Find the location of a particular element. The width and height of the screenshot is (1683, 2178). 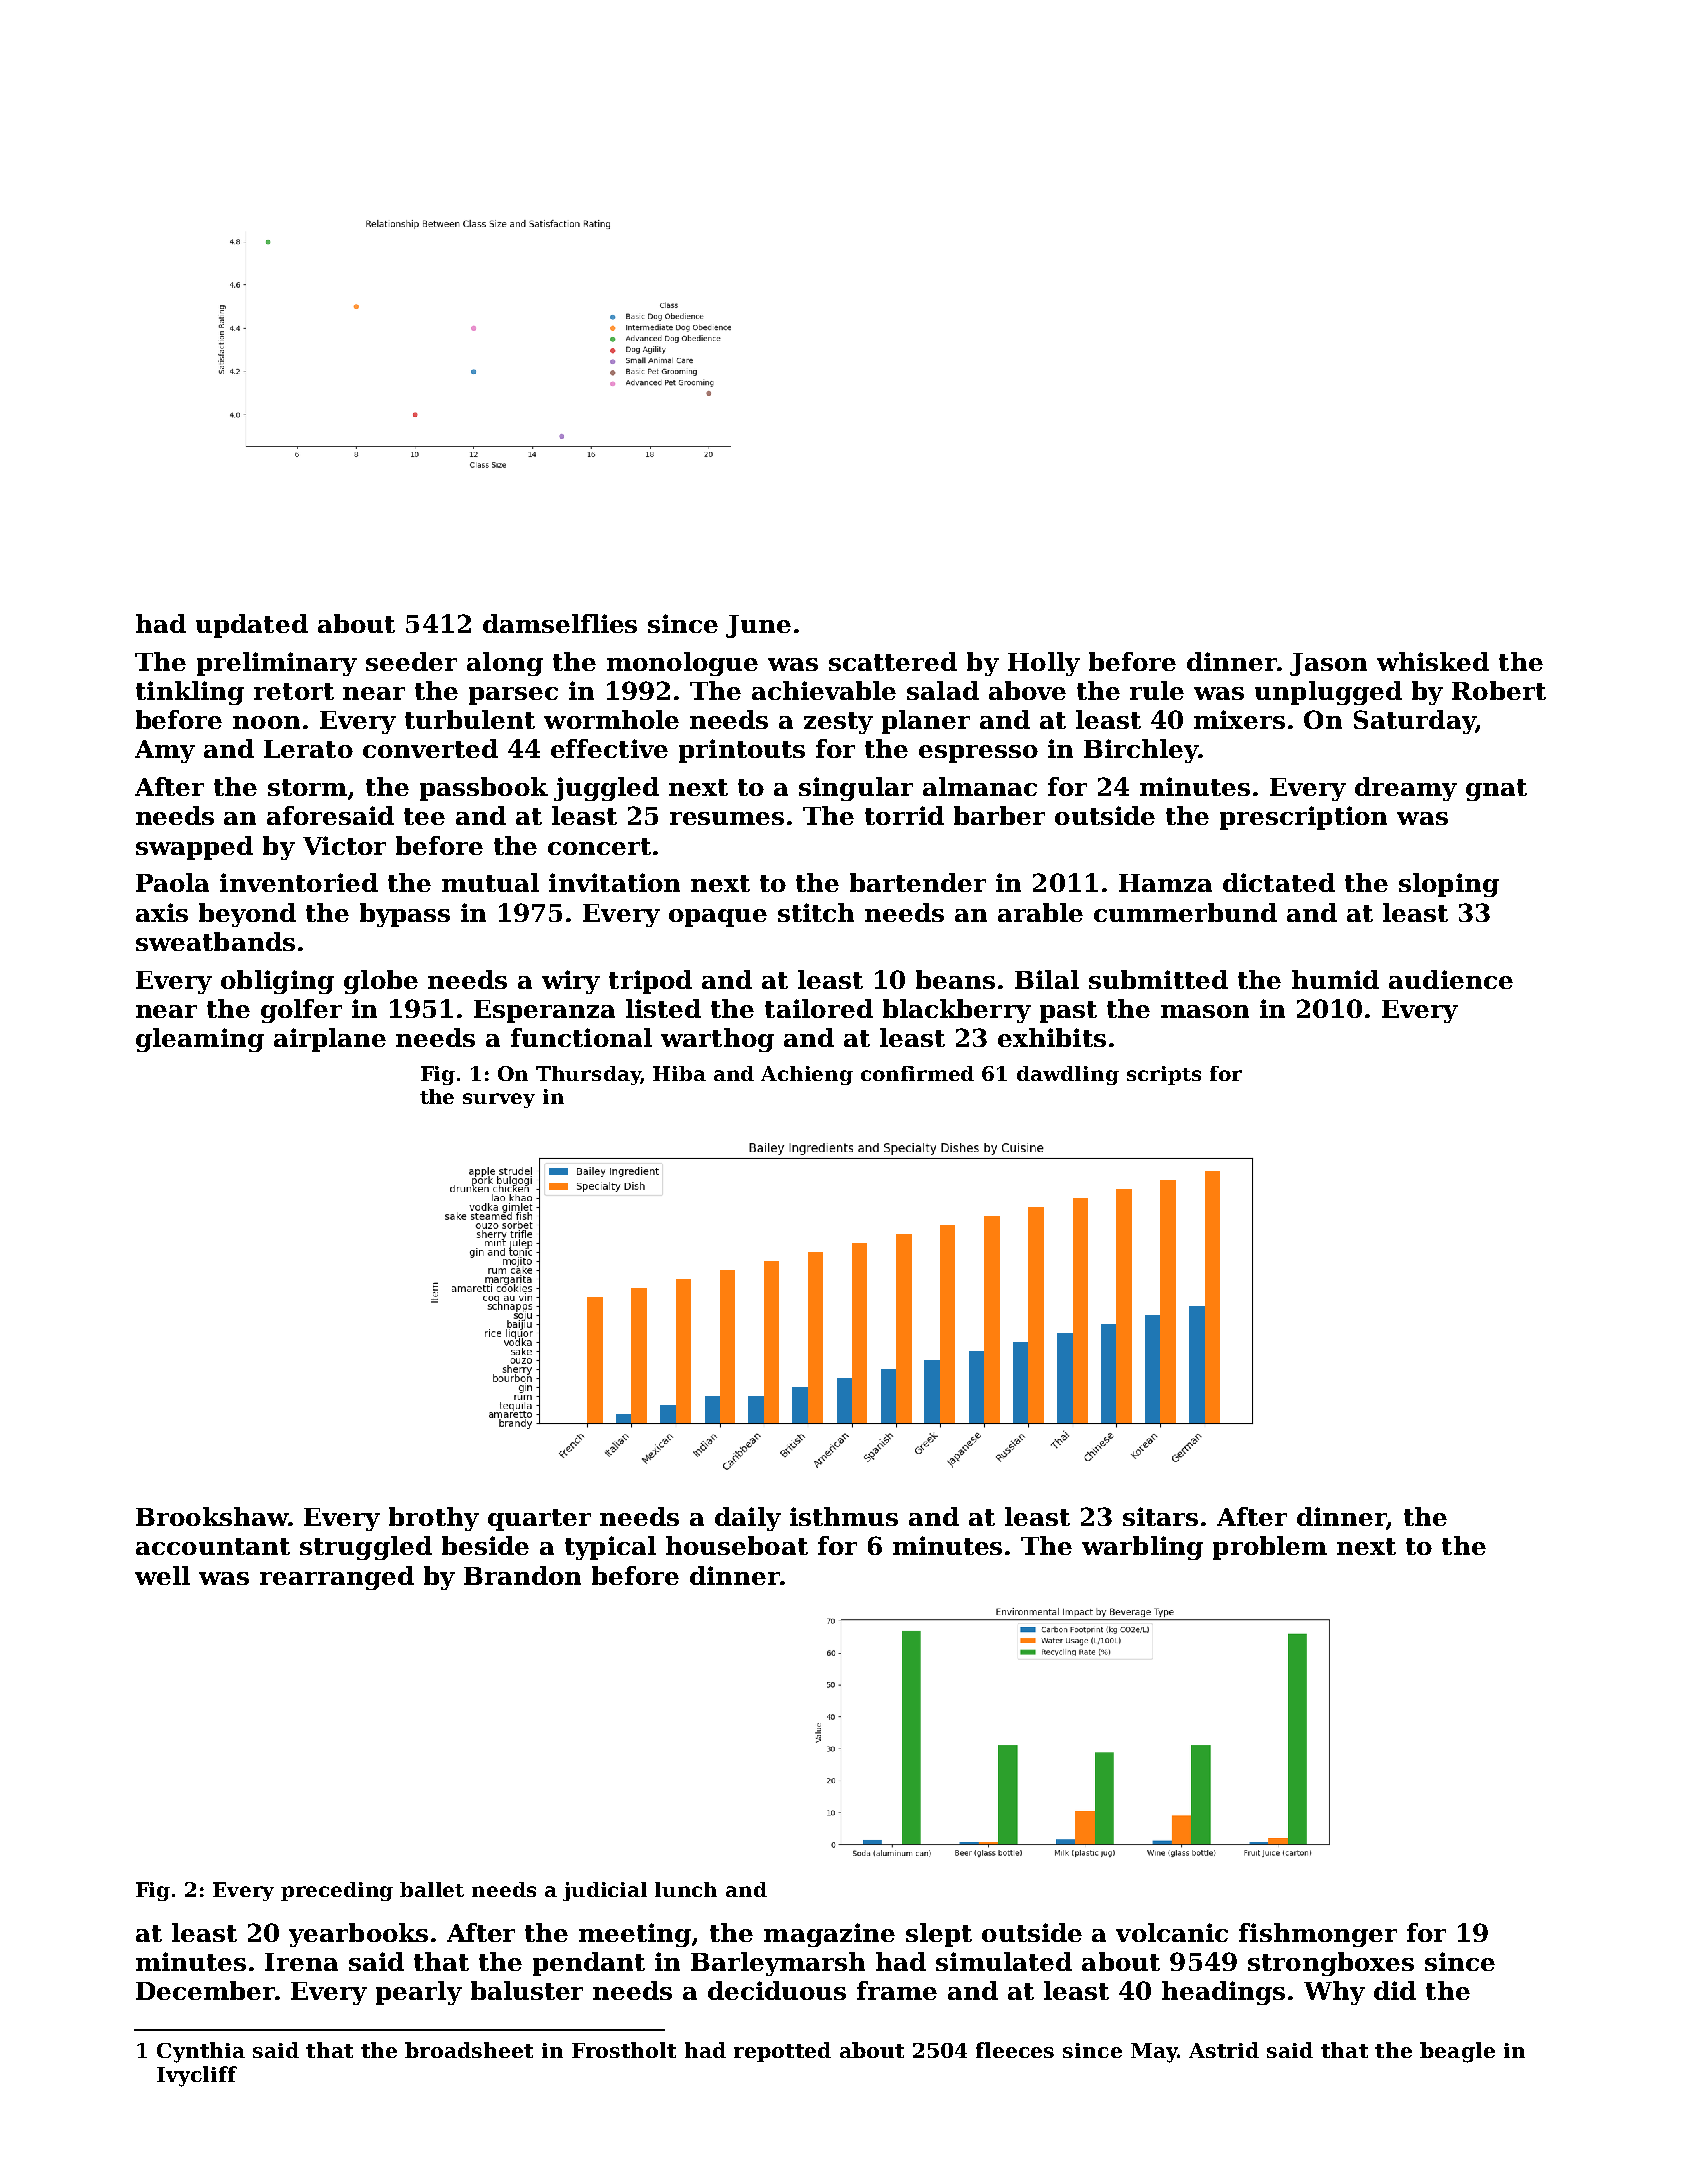

wiry is located at coordinates (571, 982).
